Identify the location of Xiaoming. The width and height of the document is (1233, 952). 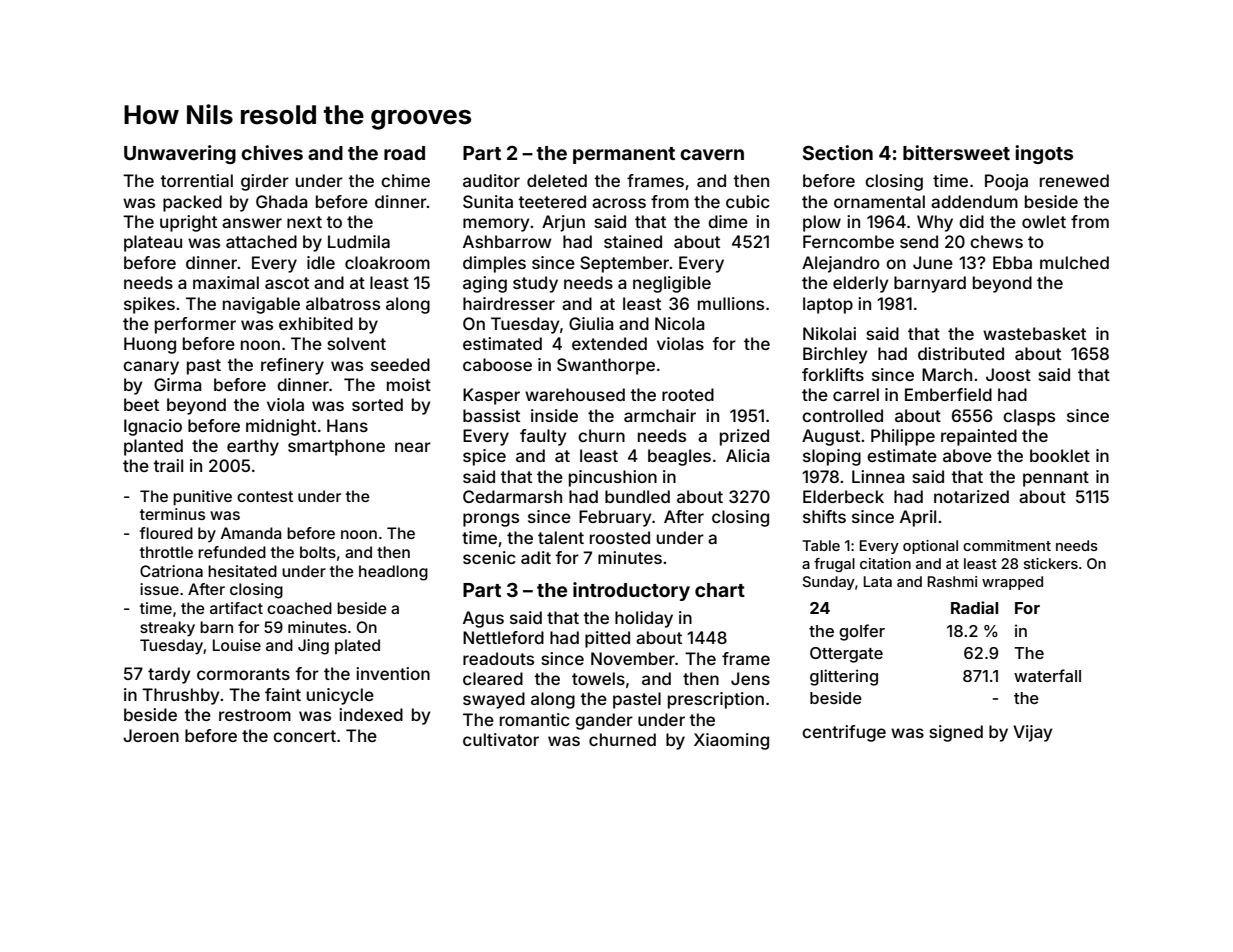
(731, 741).
